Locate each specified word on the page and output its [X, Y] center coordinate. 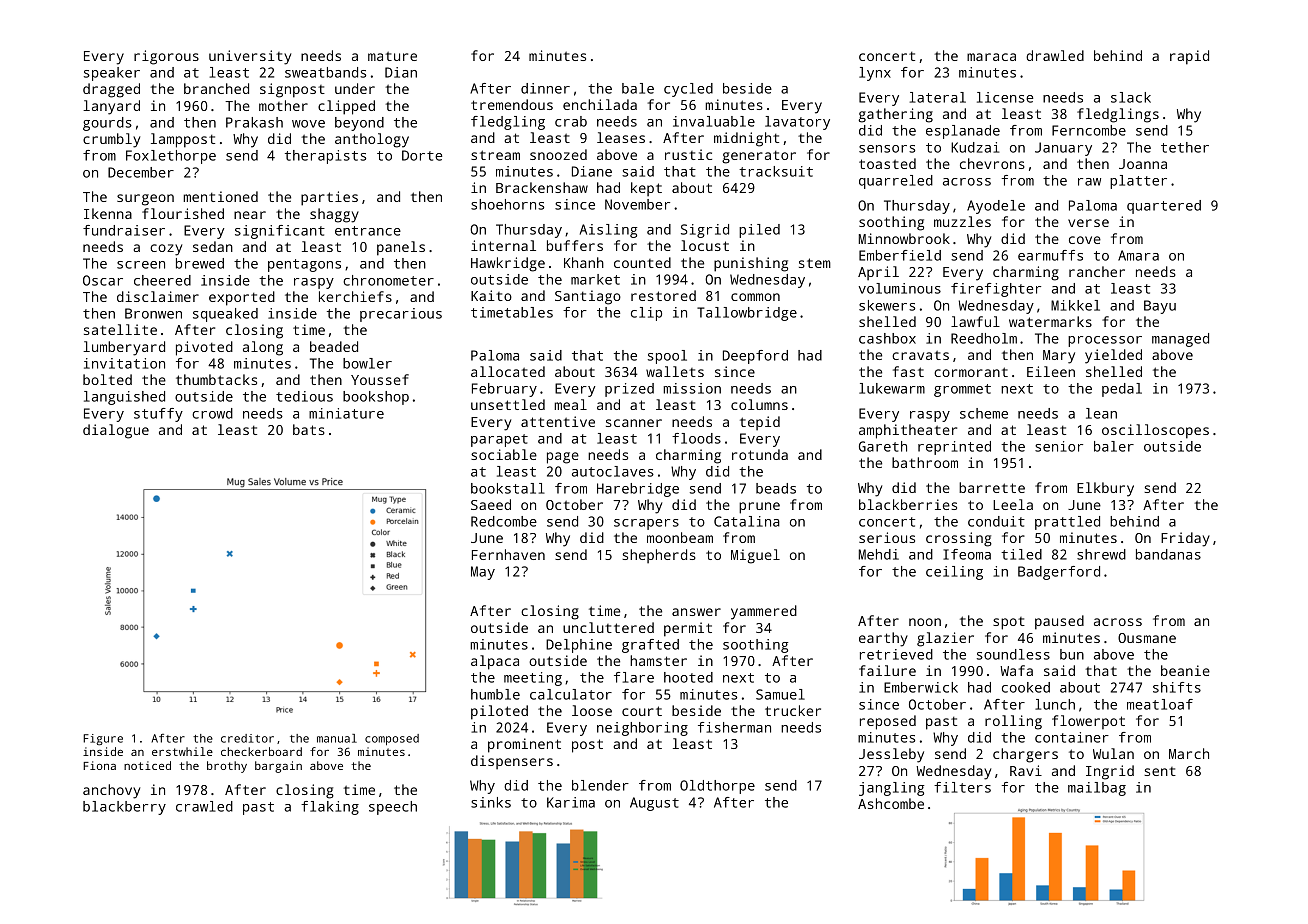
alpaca [495, 662]
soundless [1013, 654]
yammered [764, 612]
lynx [875, 74]
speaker [112, 74]
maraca [991, 57]
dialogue [116, 431]
